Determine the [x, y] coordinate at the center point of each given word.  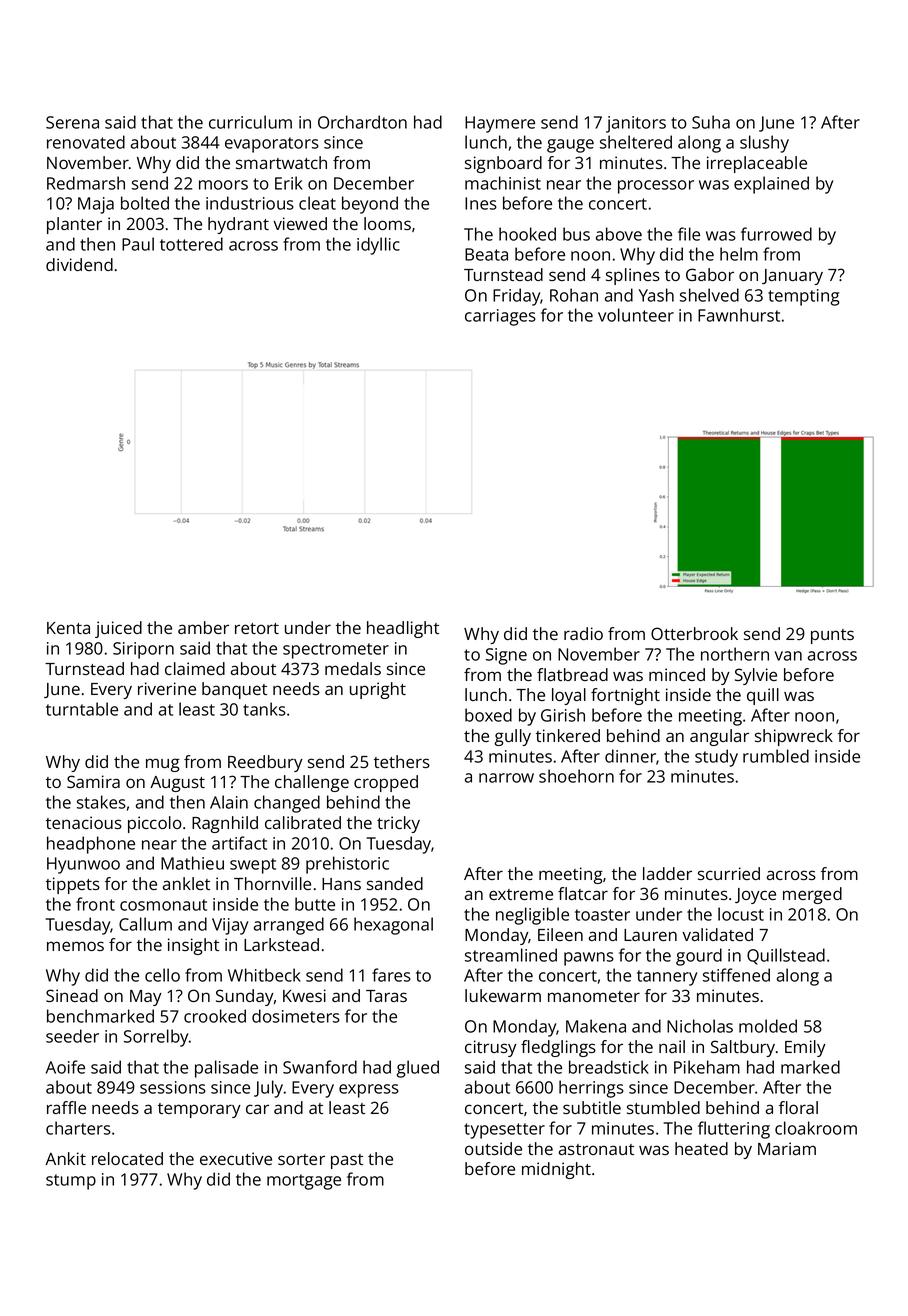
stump [71, 1182]
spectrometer [336, 651]
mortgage [304, 1182]
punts [832, 636]
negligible [532, 916]
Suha [711, 122]
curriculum [250, 122]
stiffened [736, 975]
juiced [118, 629]
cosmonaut [163, 905]
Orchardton [362, 122]
